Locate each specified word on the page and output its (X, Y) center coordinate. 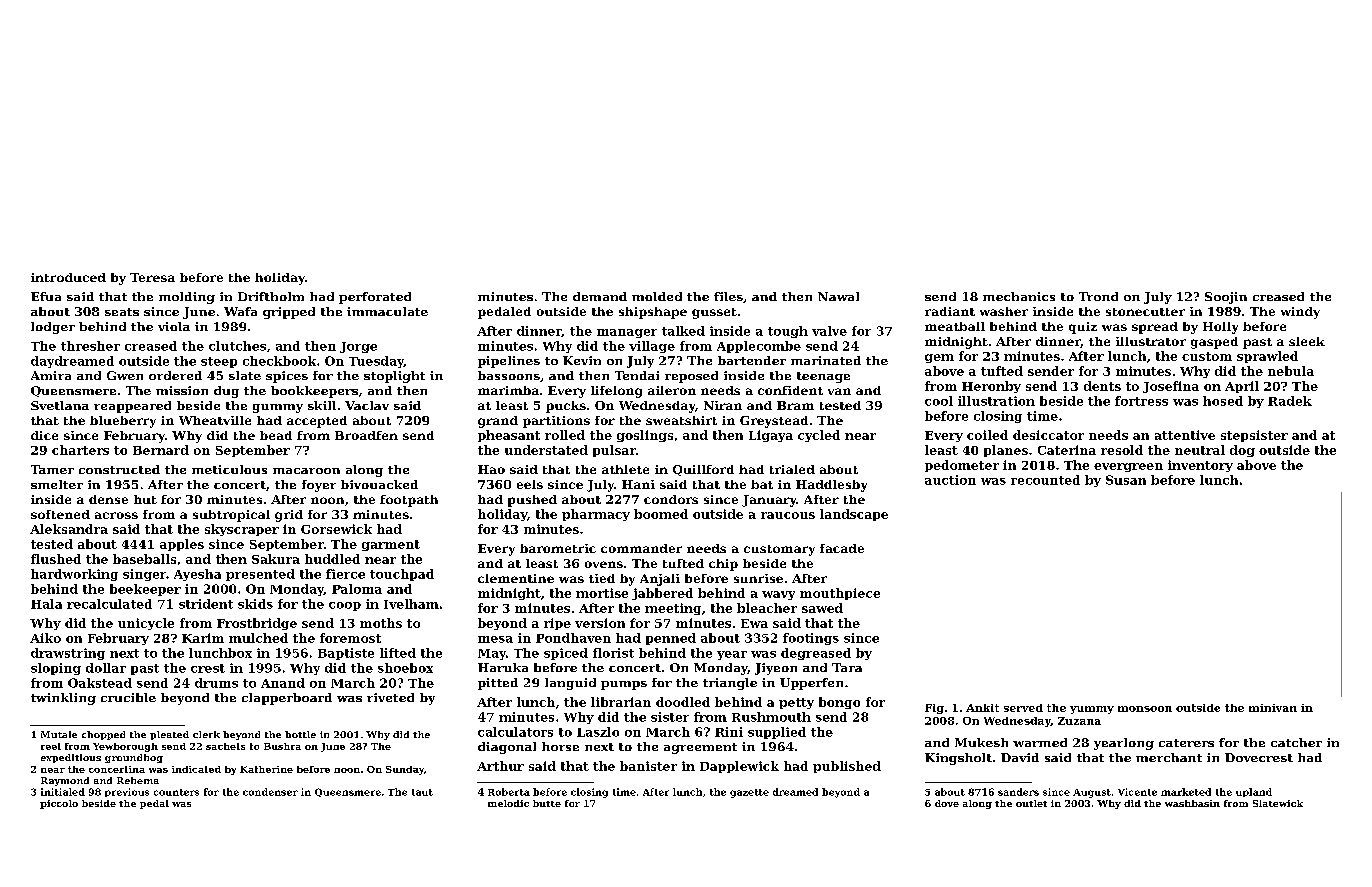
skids (255, 604)
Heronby (991, 387)
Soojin (1226, 298)
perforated (375, 298)
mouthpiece (840, 594)
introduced (68, 277)
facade (842, 548)
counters (176, 792)
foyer (319, 486)
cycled (819, 436)
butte (547, 803)
